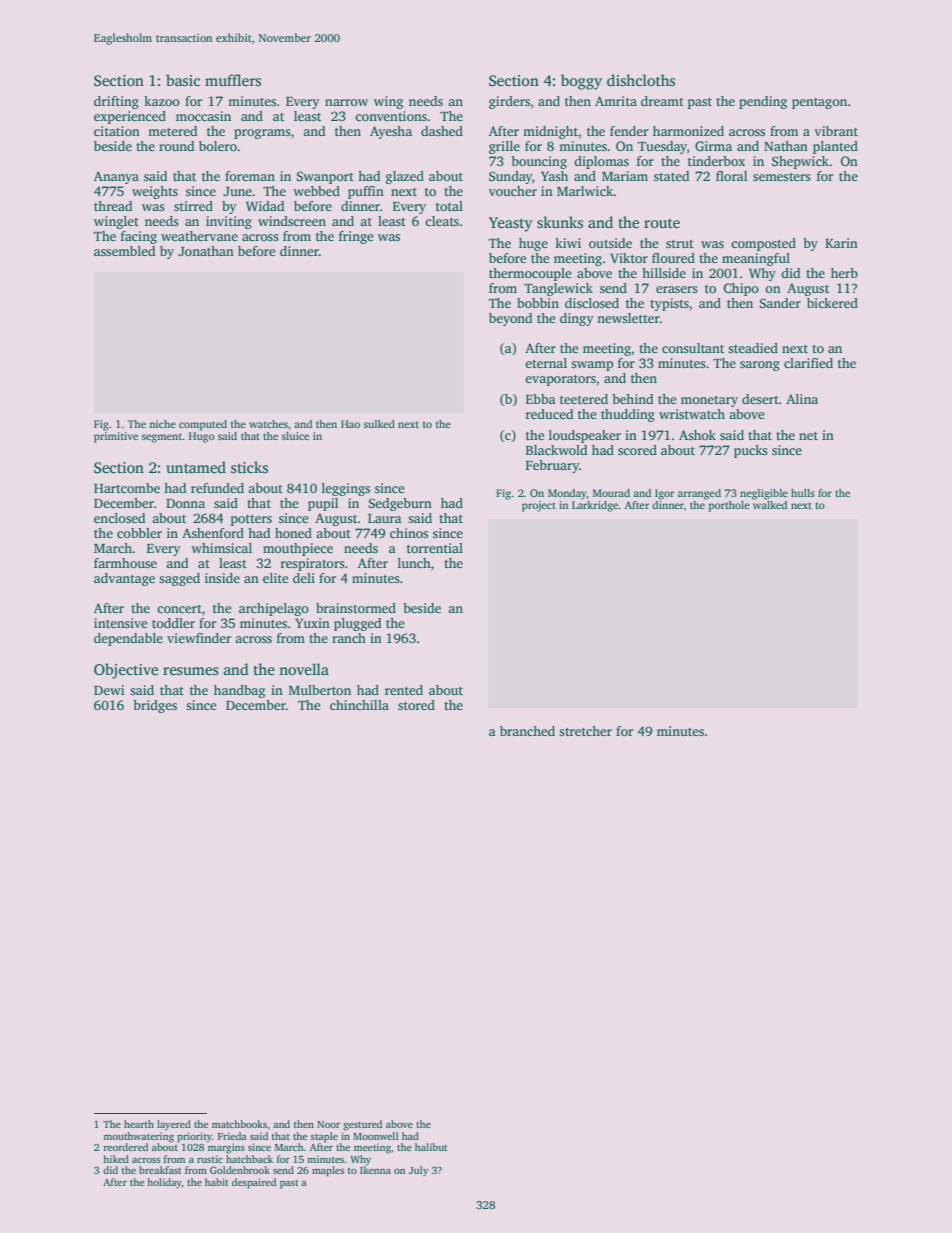  What do you see at coordinates (356, 608) in the screenshot?
I see `brainstormed` at bounding box center [356, 608].
